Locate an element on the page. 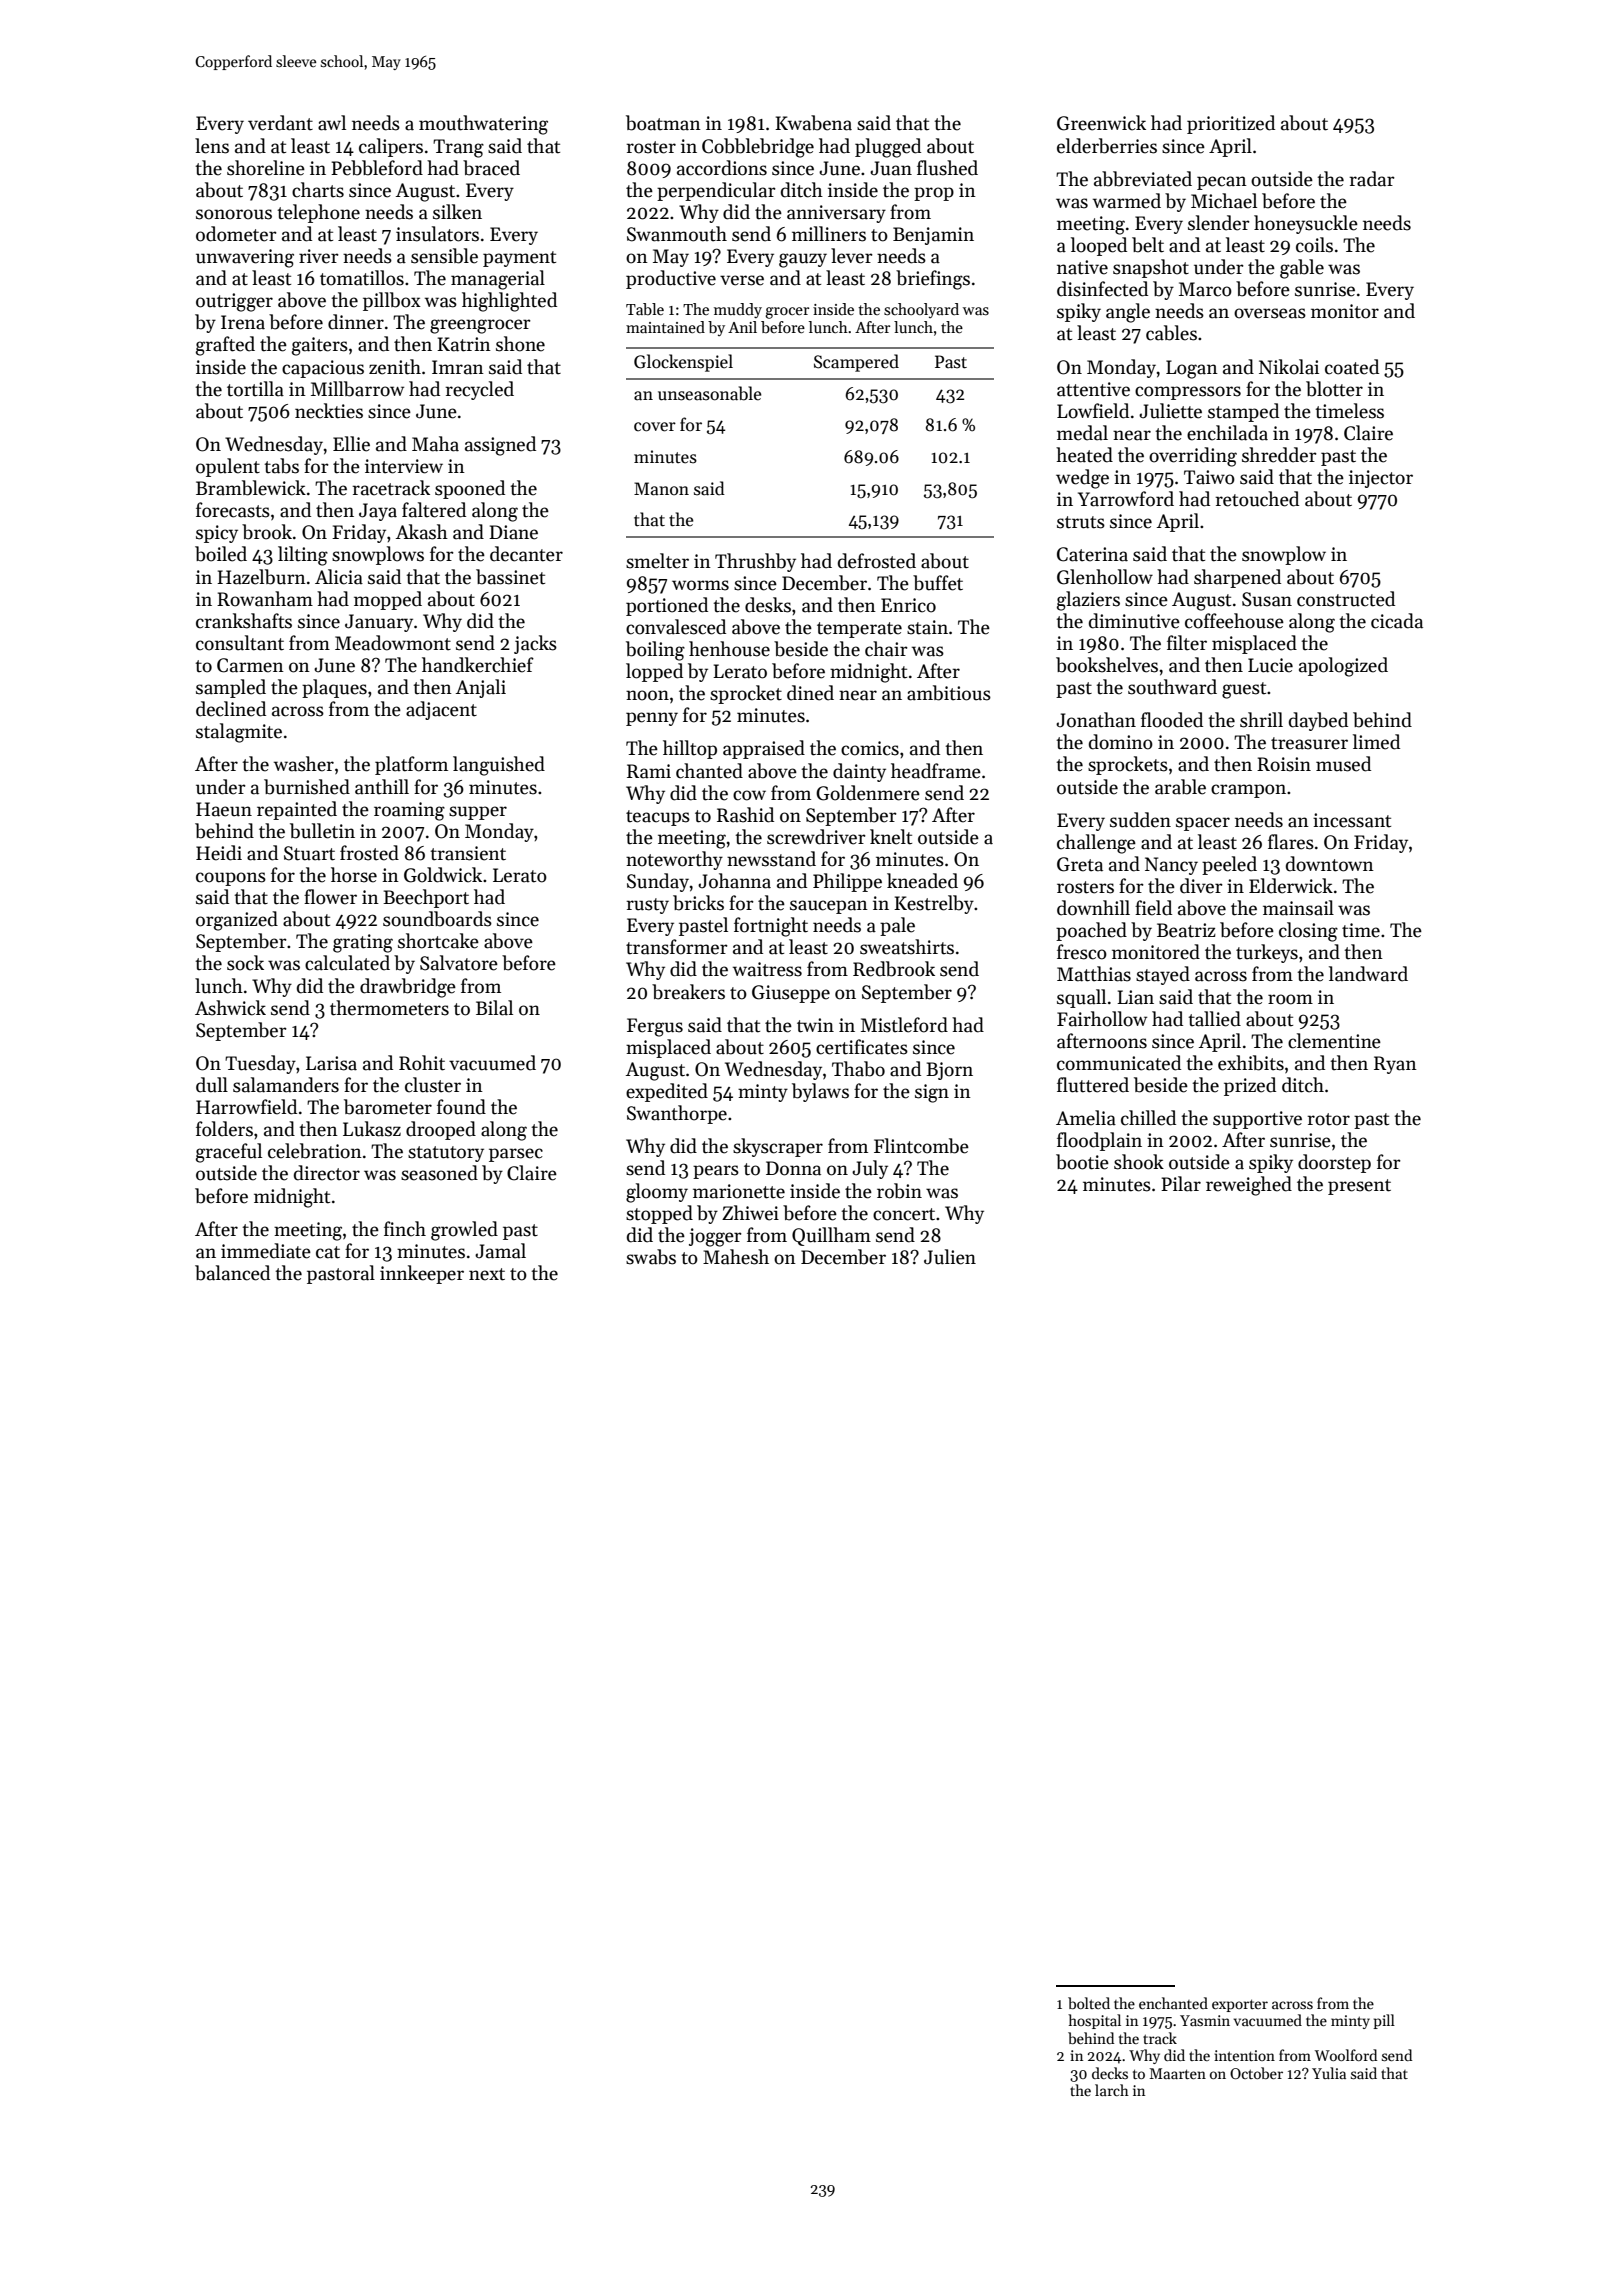 This document has height=2292, width=1620. chair is located at coordinates (886, 649).
